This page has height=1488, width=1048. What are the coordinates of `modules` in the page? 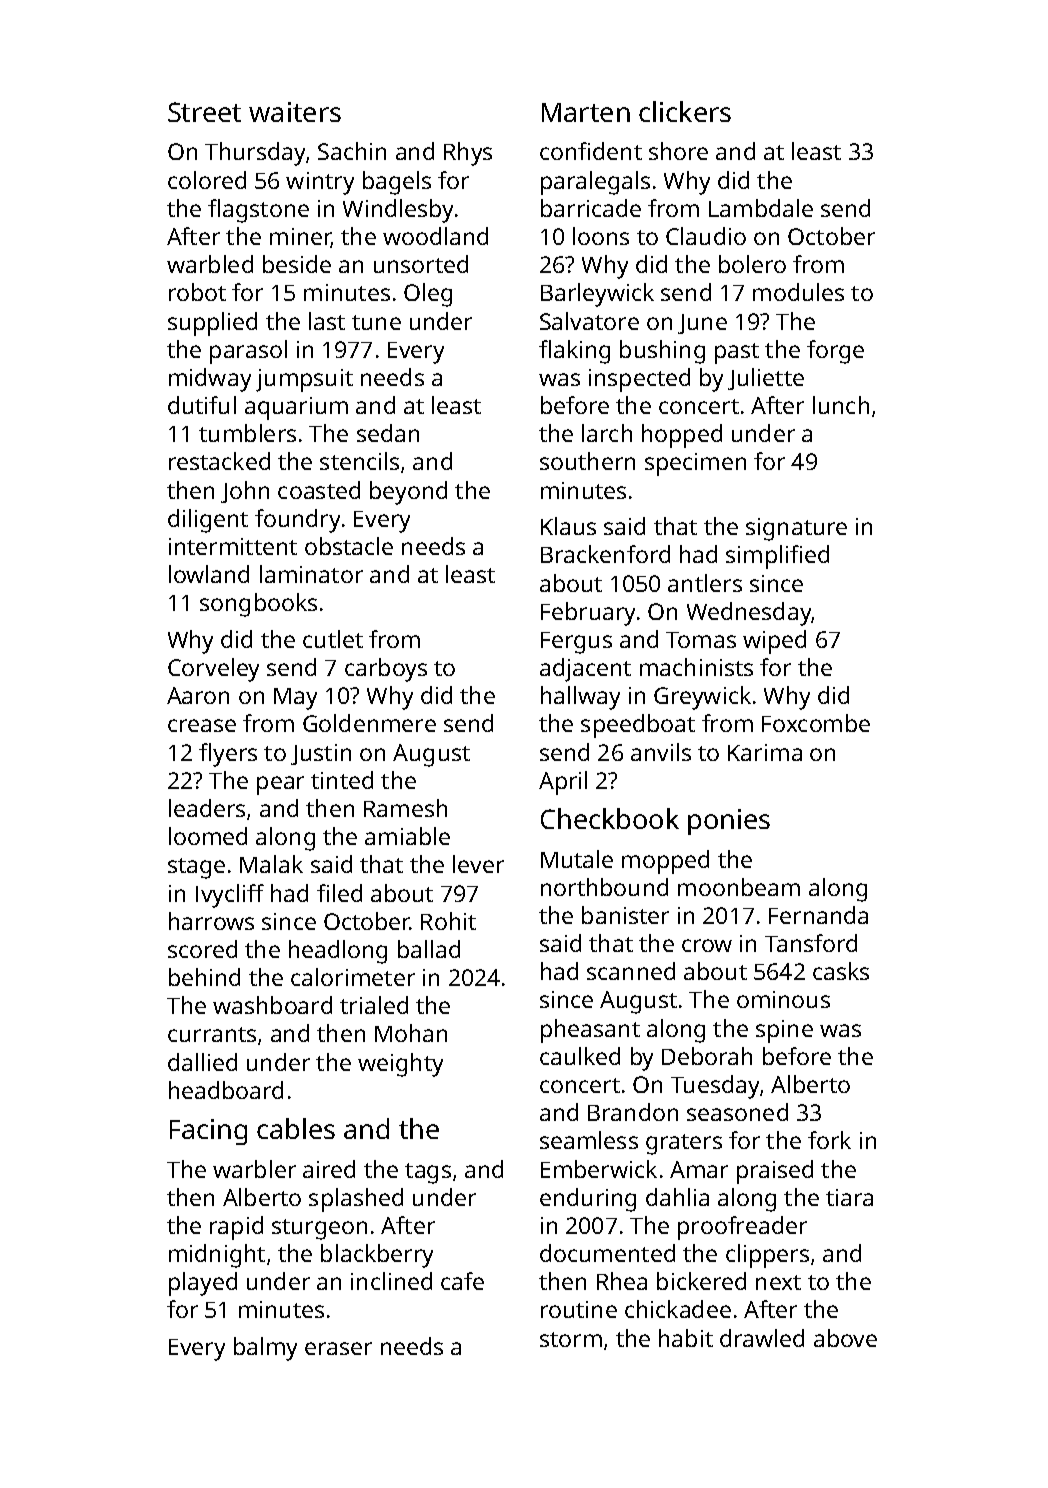 It's located at (798, 292).
